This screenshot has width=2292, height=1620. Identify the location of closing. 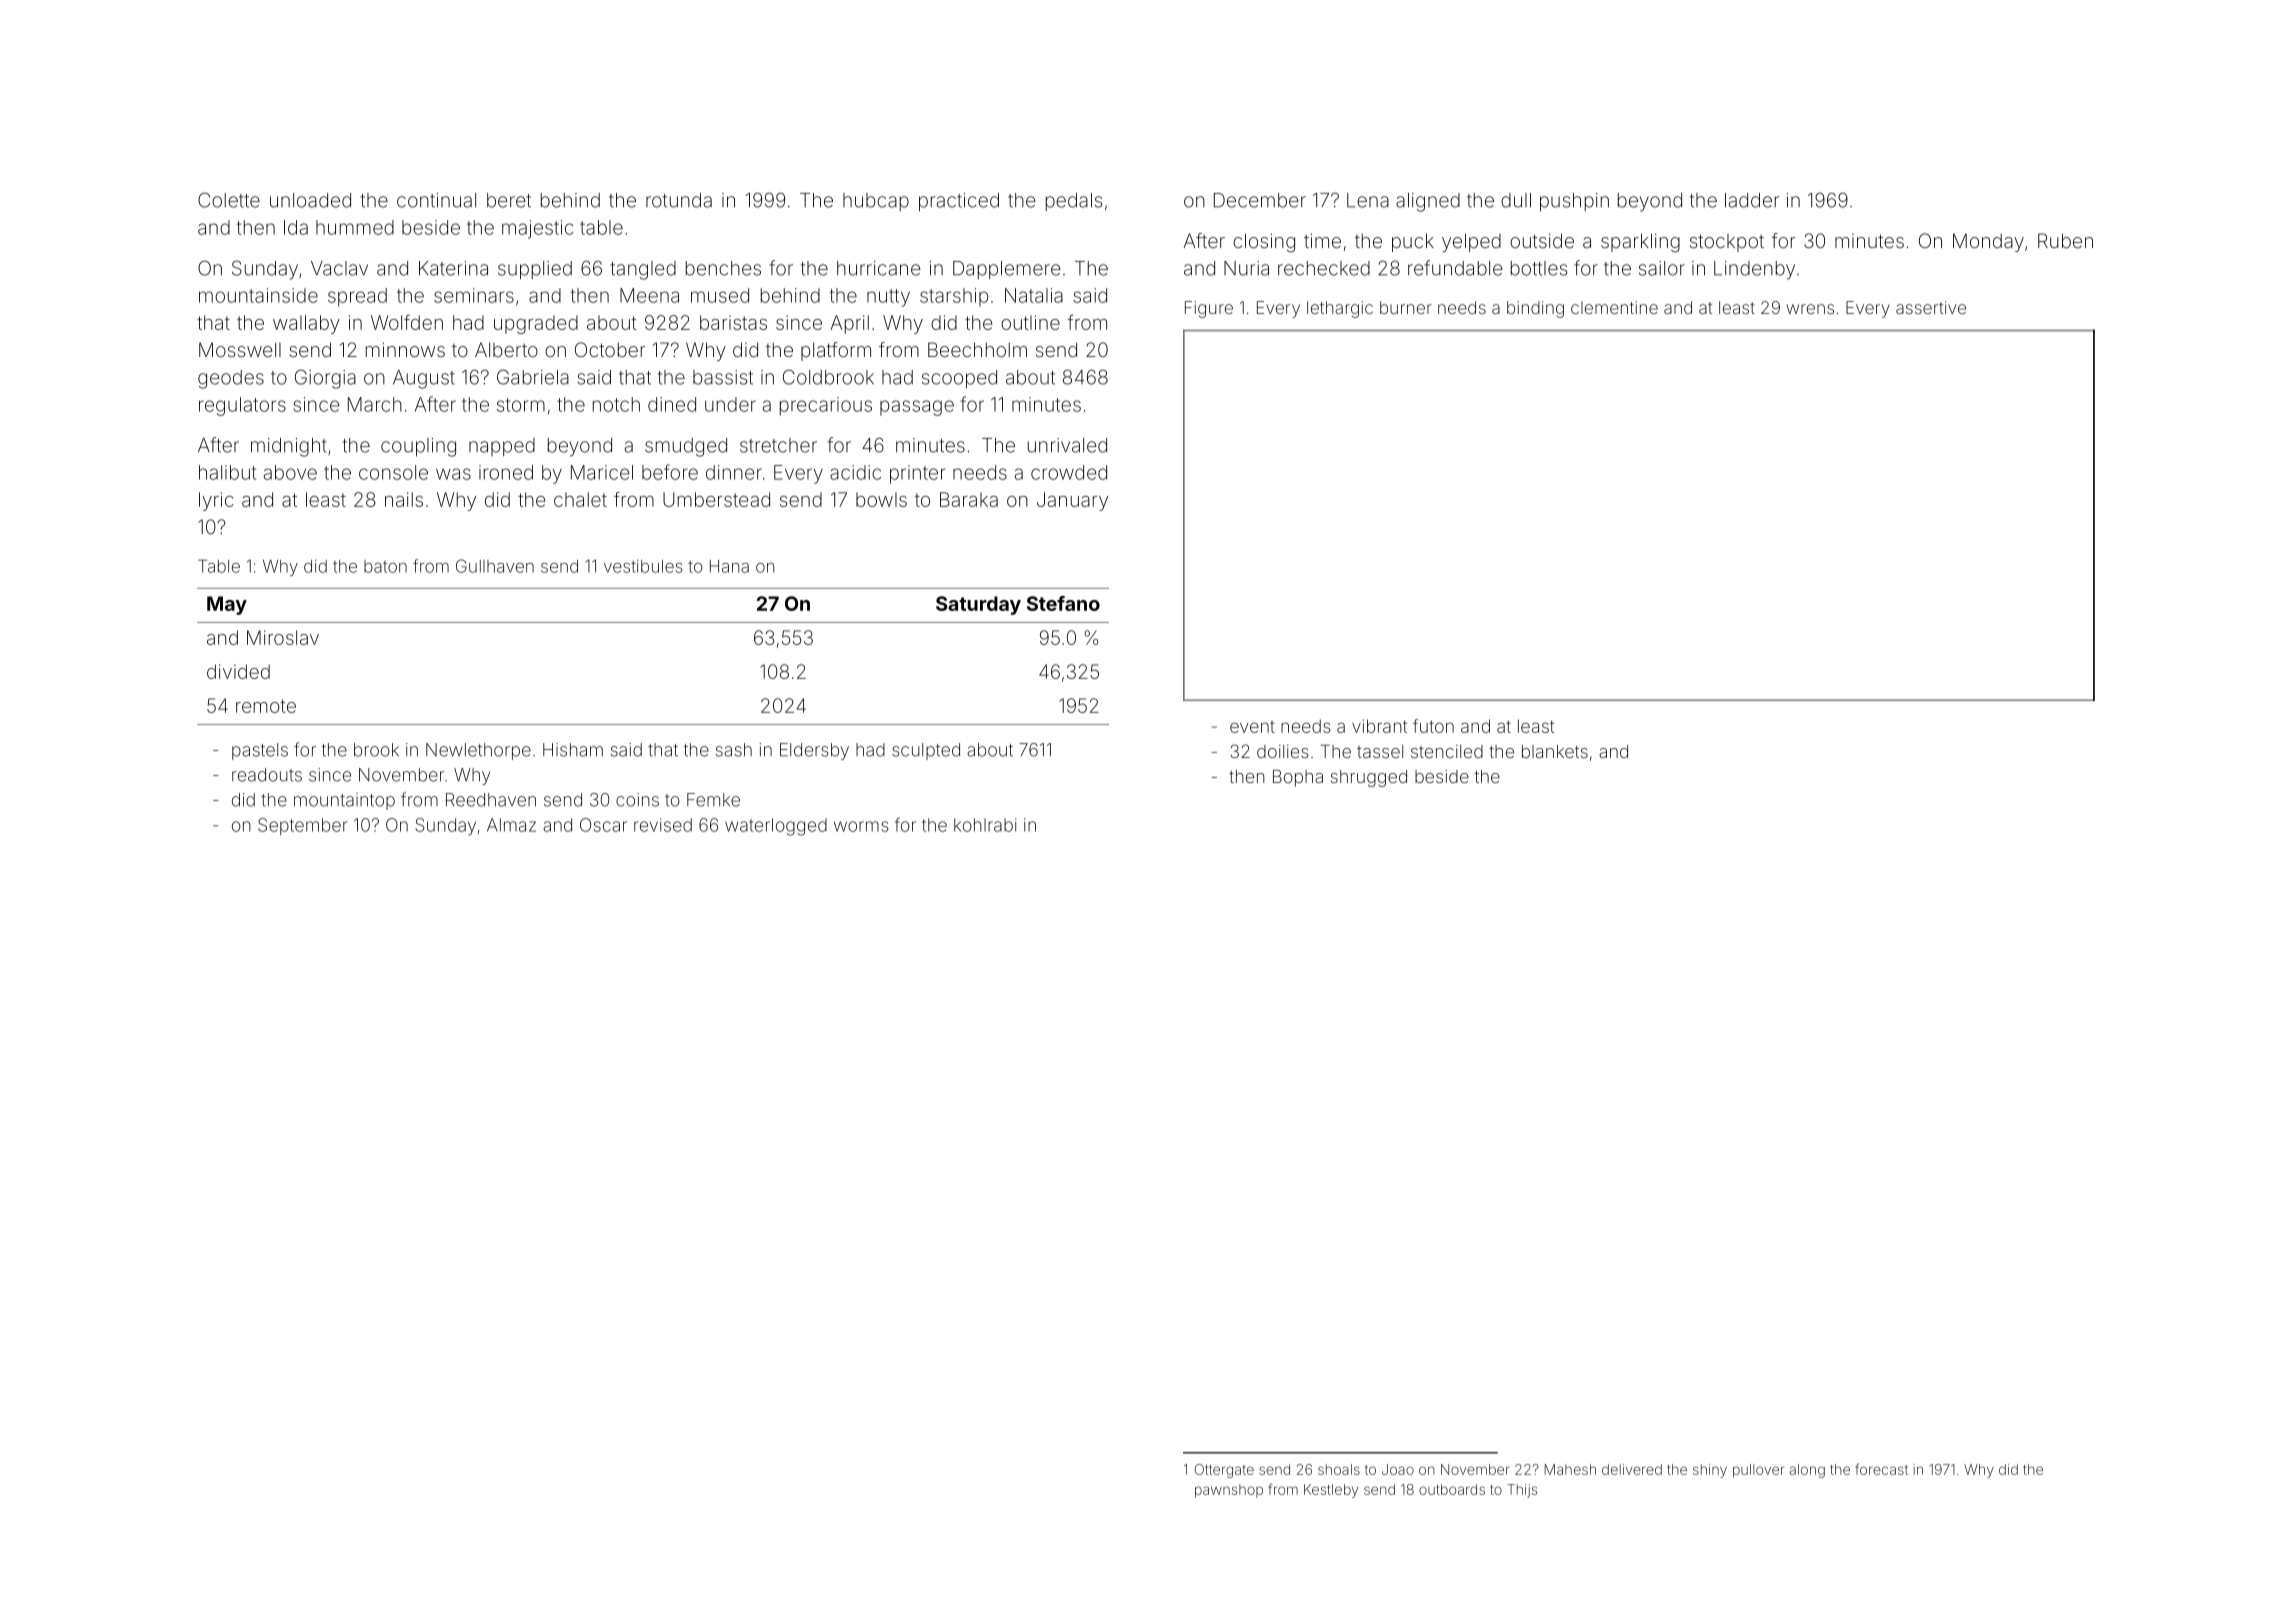
(1264, 242).
